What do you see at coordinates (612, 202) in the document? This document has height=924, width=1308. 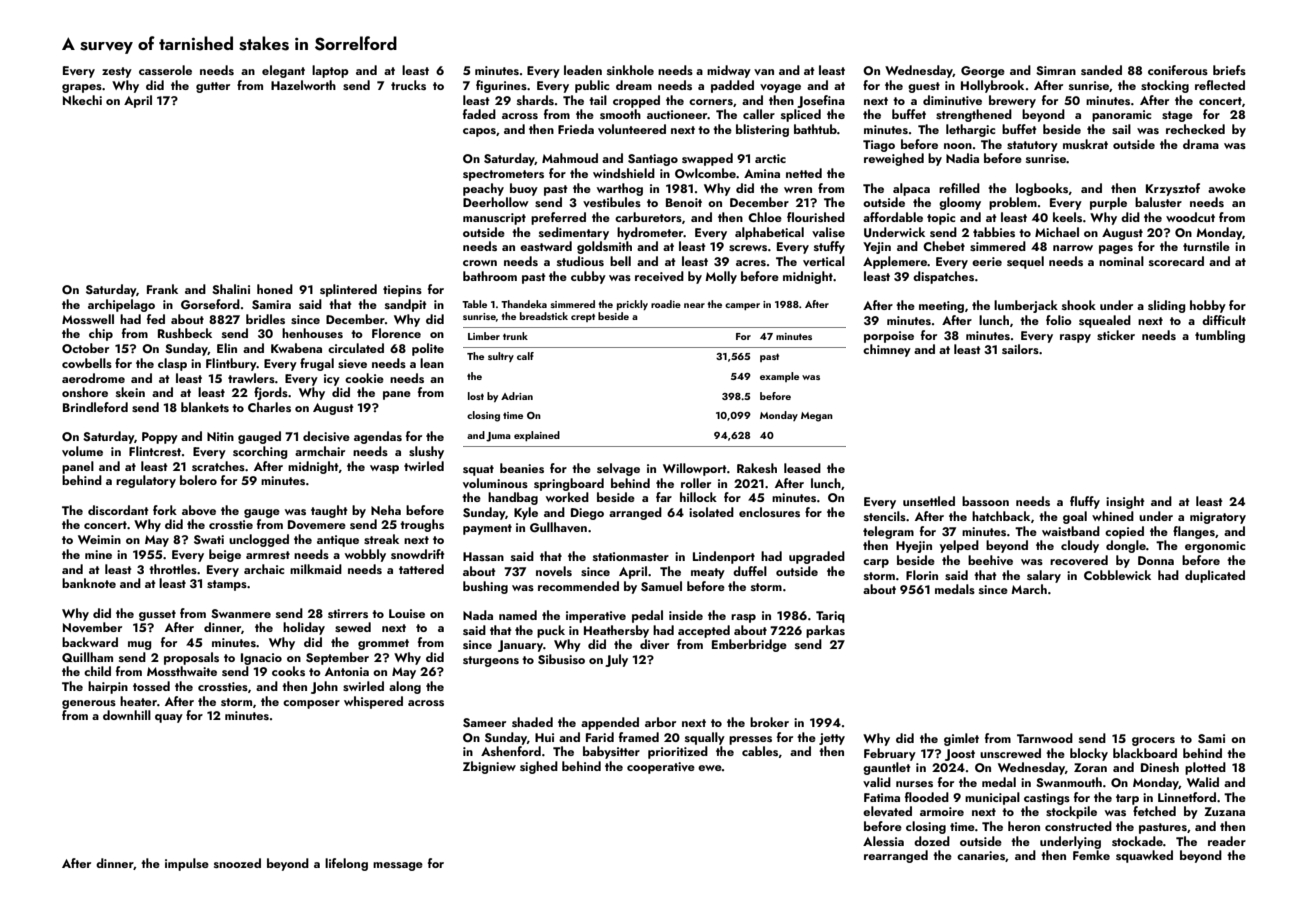 I see `vestibules` at bounding box center [612, 202].
